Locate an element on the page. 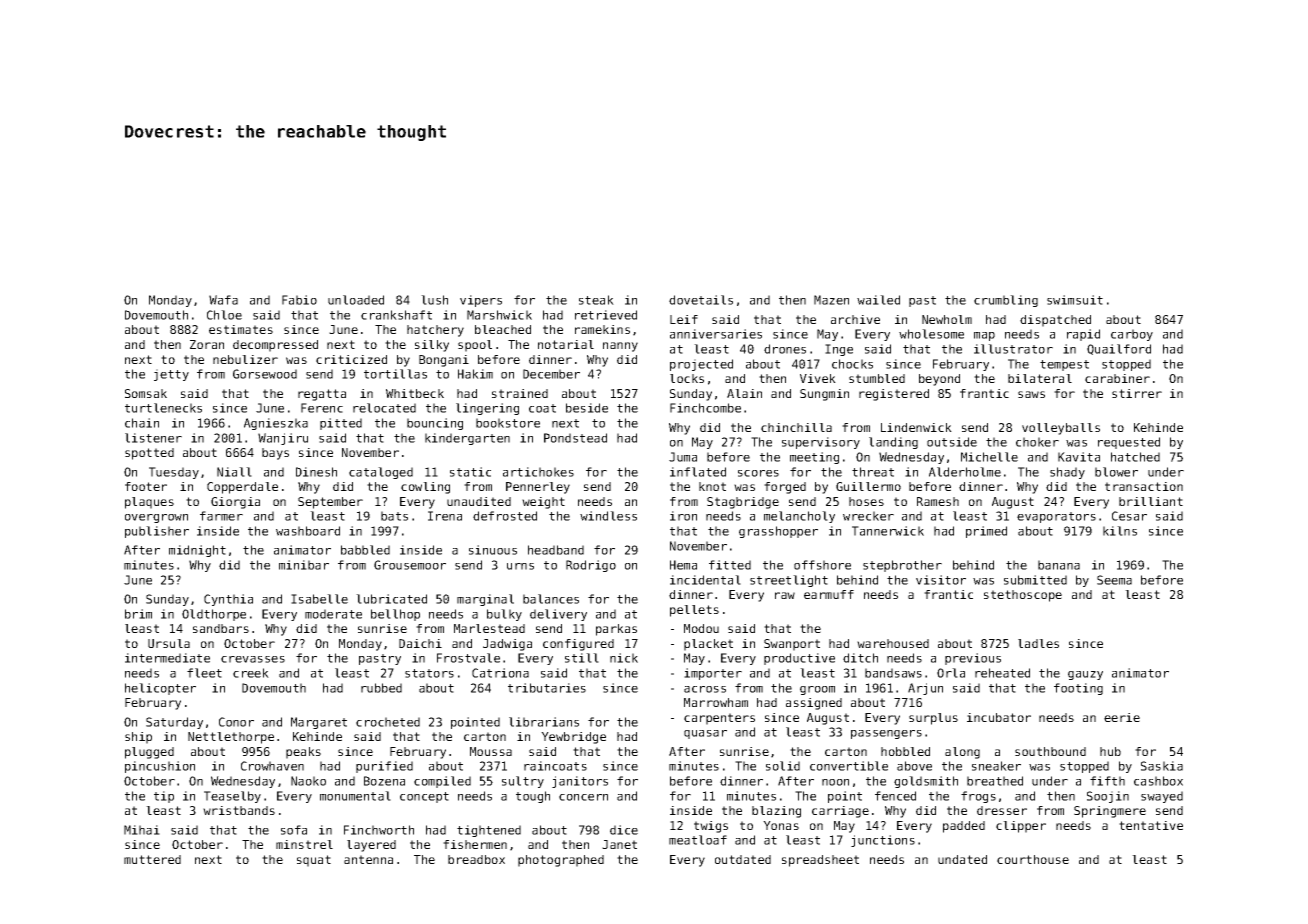  meatloaf is located at coordinates (698, 840).
